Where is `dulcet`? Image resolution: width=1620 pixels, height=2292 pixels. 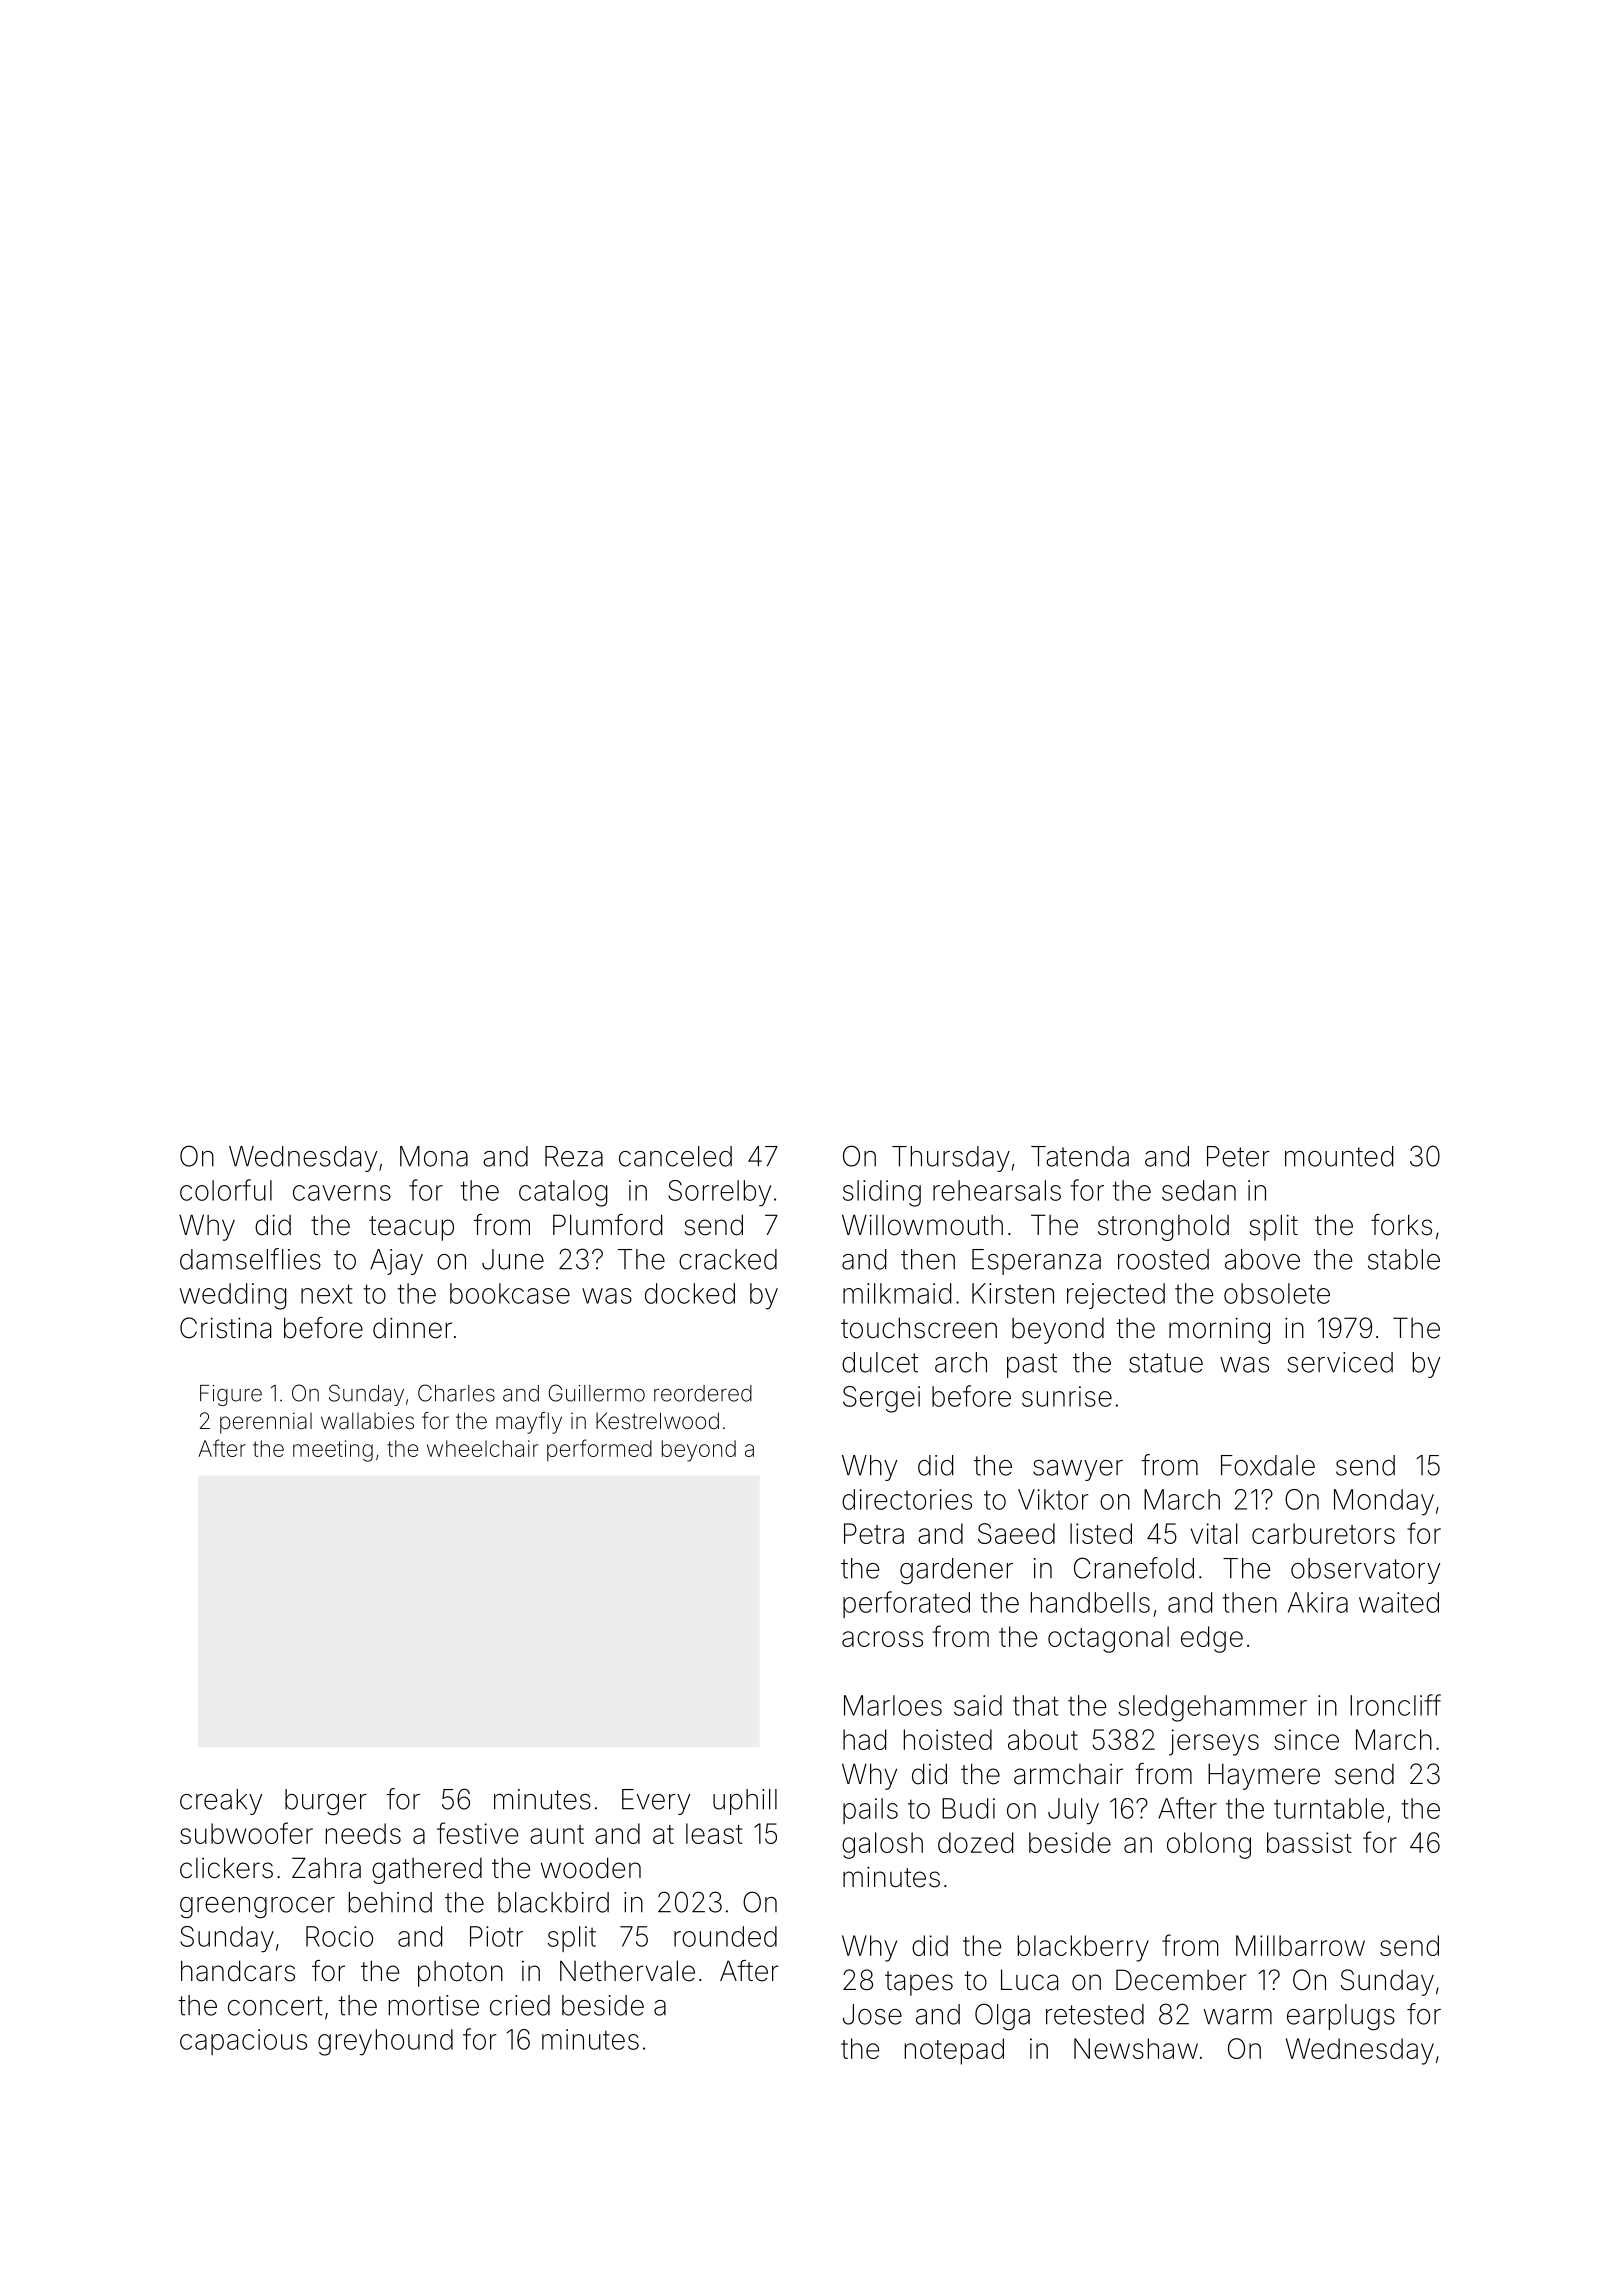 dulcet is located at coordinates (880, 1362).
